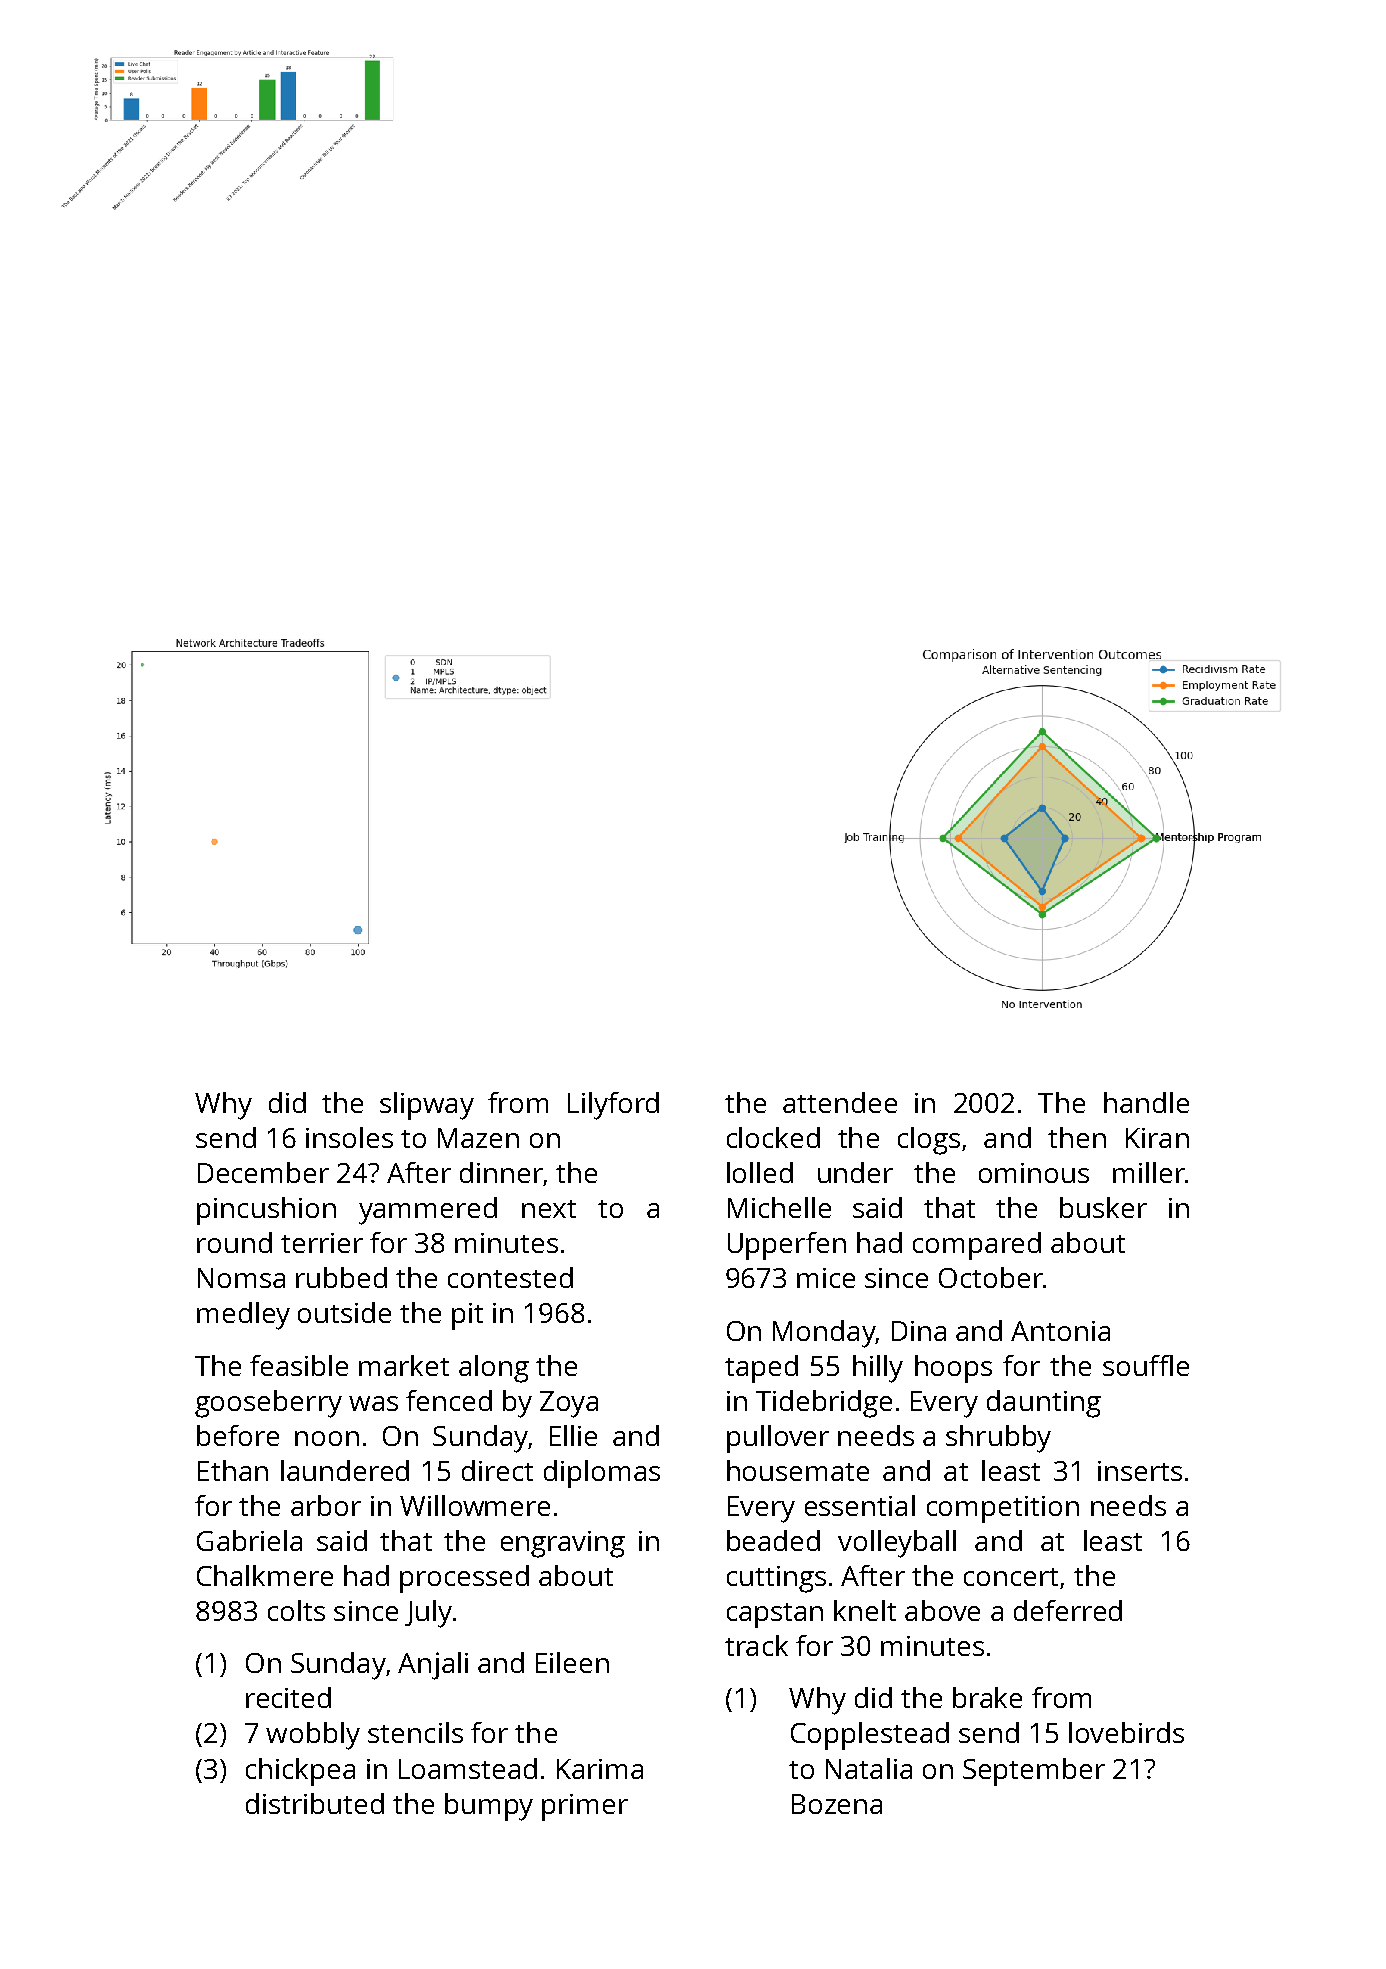  Describe the element at coordinates (563, 1544) in the page. I see `engraving` at that location.
